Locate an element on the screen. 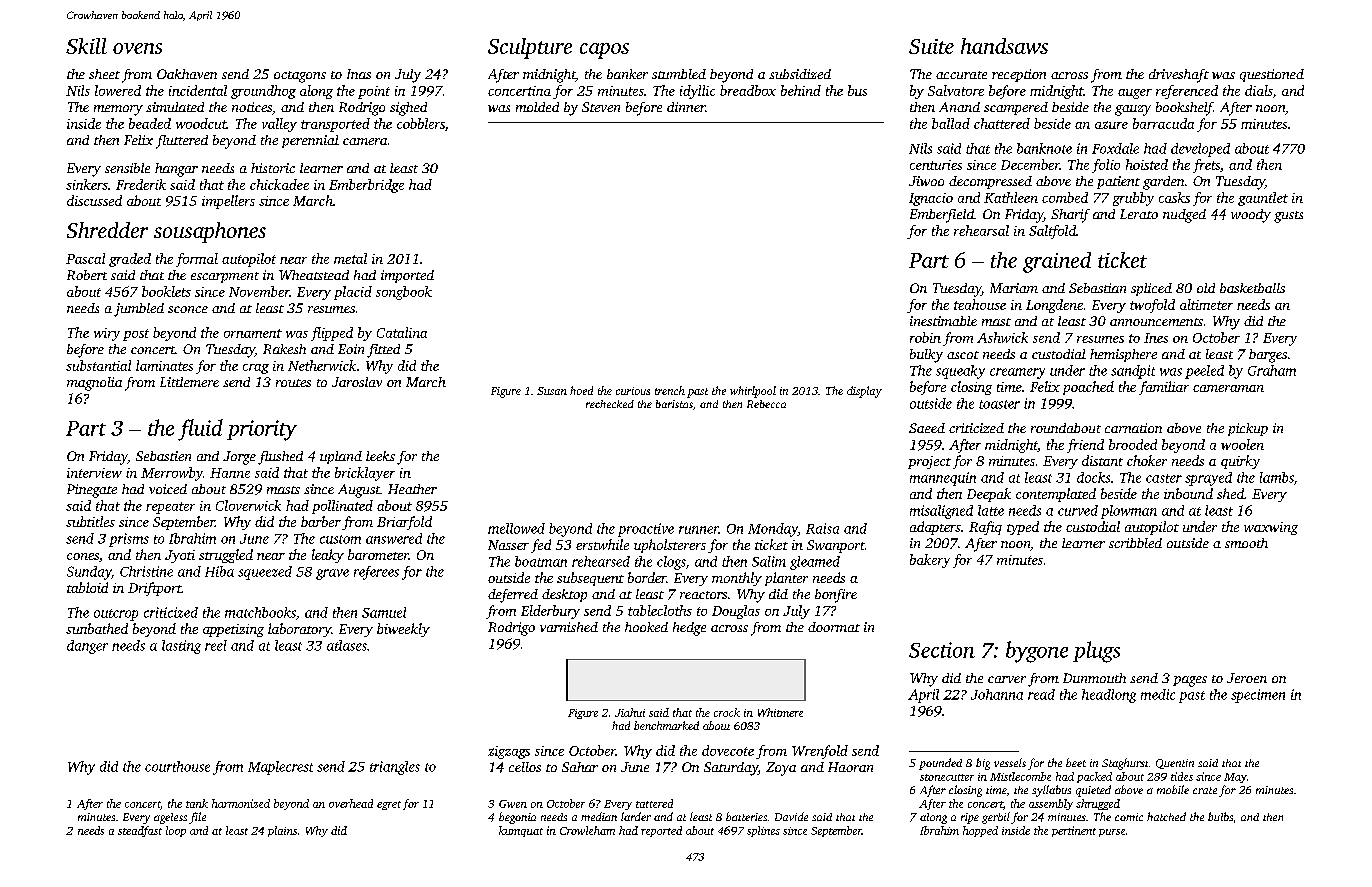 Image resolution: width=1372 pixels, height=887 pixels. Suite is located at coordinates (931, 46).
